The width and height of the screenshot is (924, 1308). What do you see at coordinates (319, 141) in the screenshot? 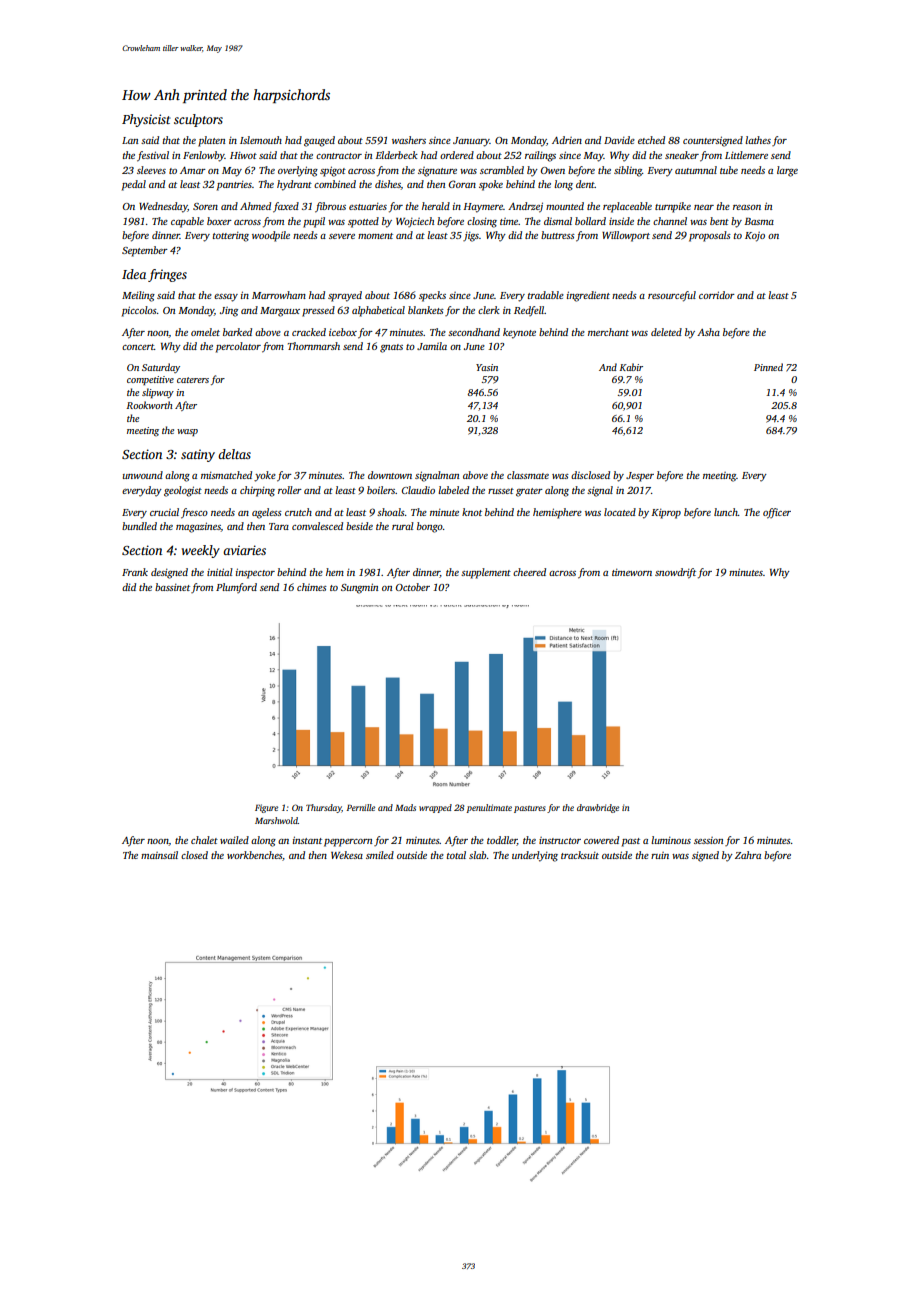
I see `gauged` at bounding box center [319, 141].
